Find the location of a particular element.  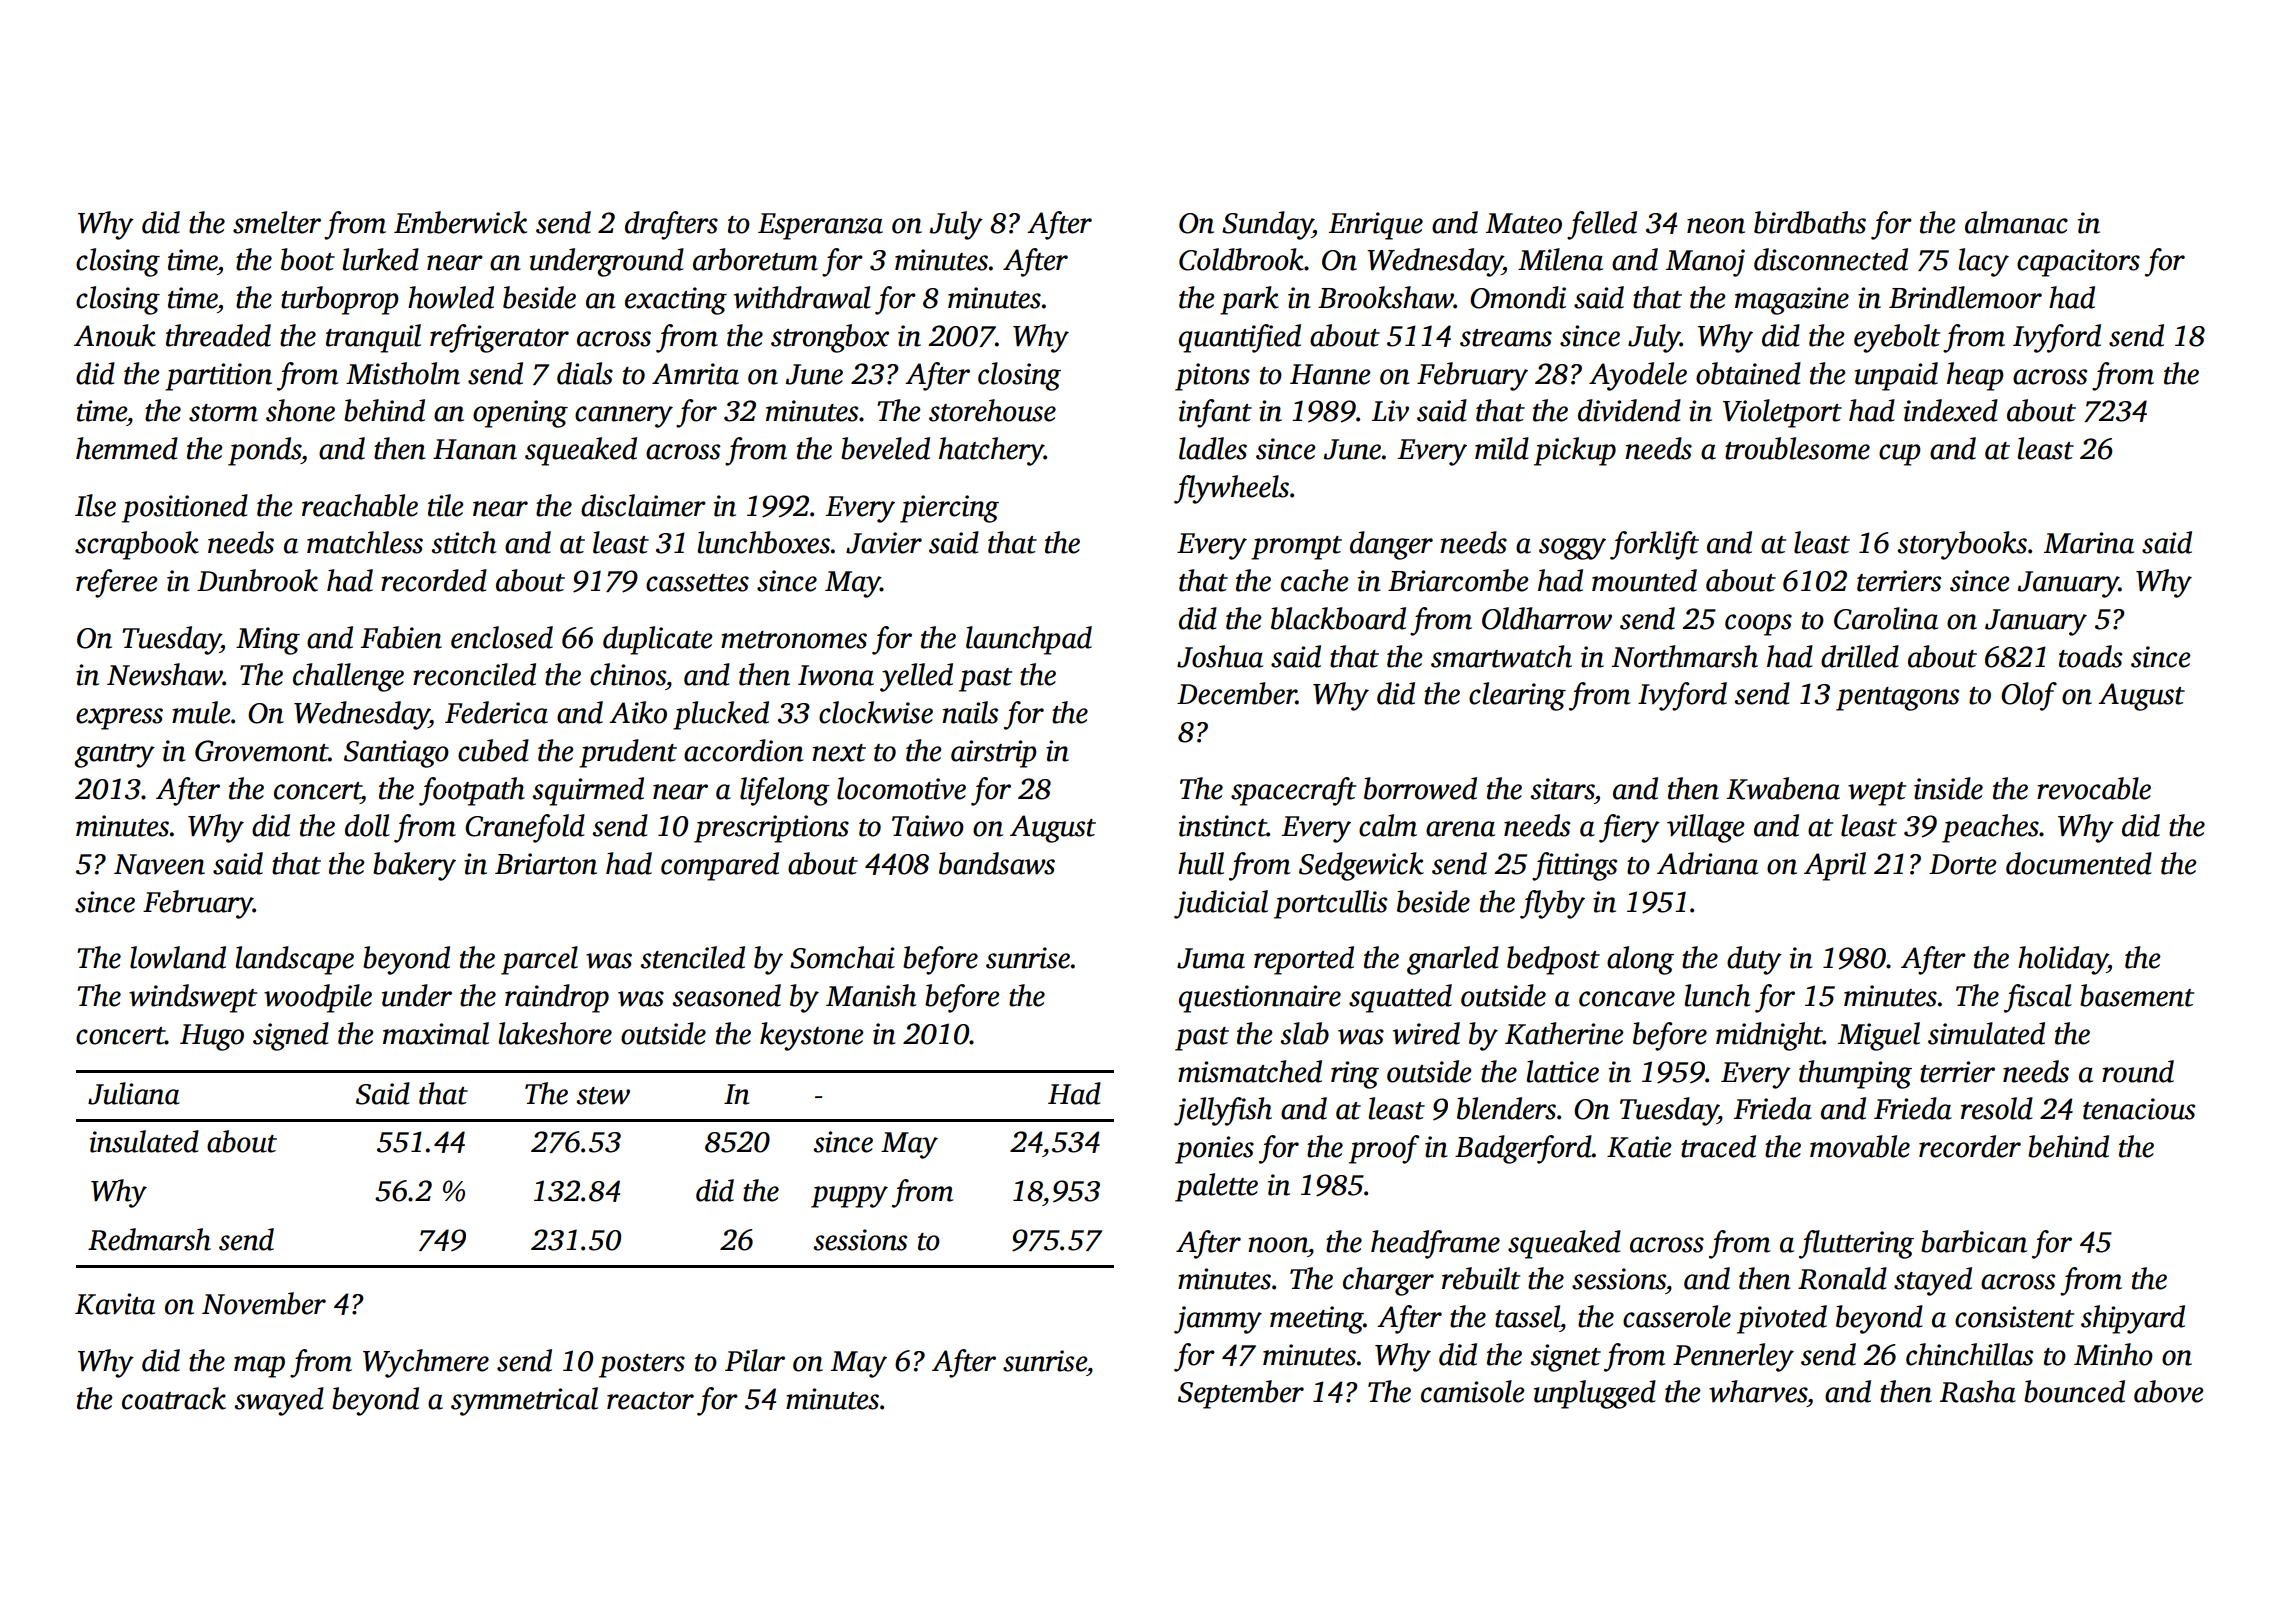

barbican is located at coordinates (1974, 1241).
